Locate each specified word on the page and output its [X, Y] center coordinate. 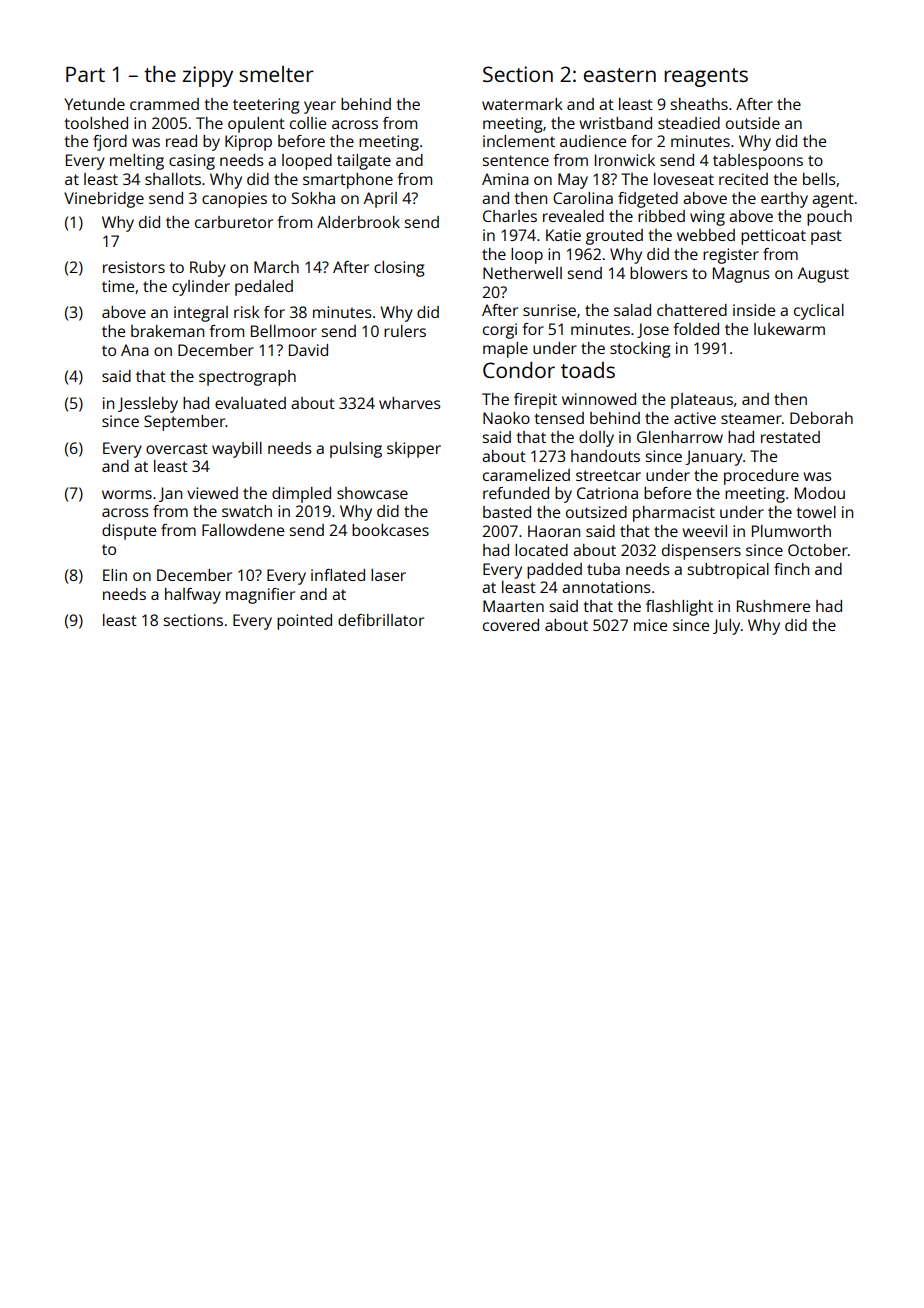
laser [388, 575]
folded [696, 329]
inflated [338, 575]
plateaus [702, 401]
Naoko [506, 418]
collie [308, 123]
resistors [134, 267]
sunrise [549, 310]
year [320, 107]
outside [753, 123]
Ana [135, 350]
